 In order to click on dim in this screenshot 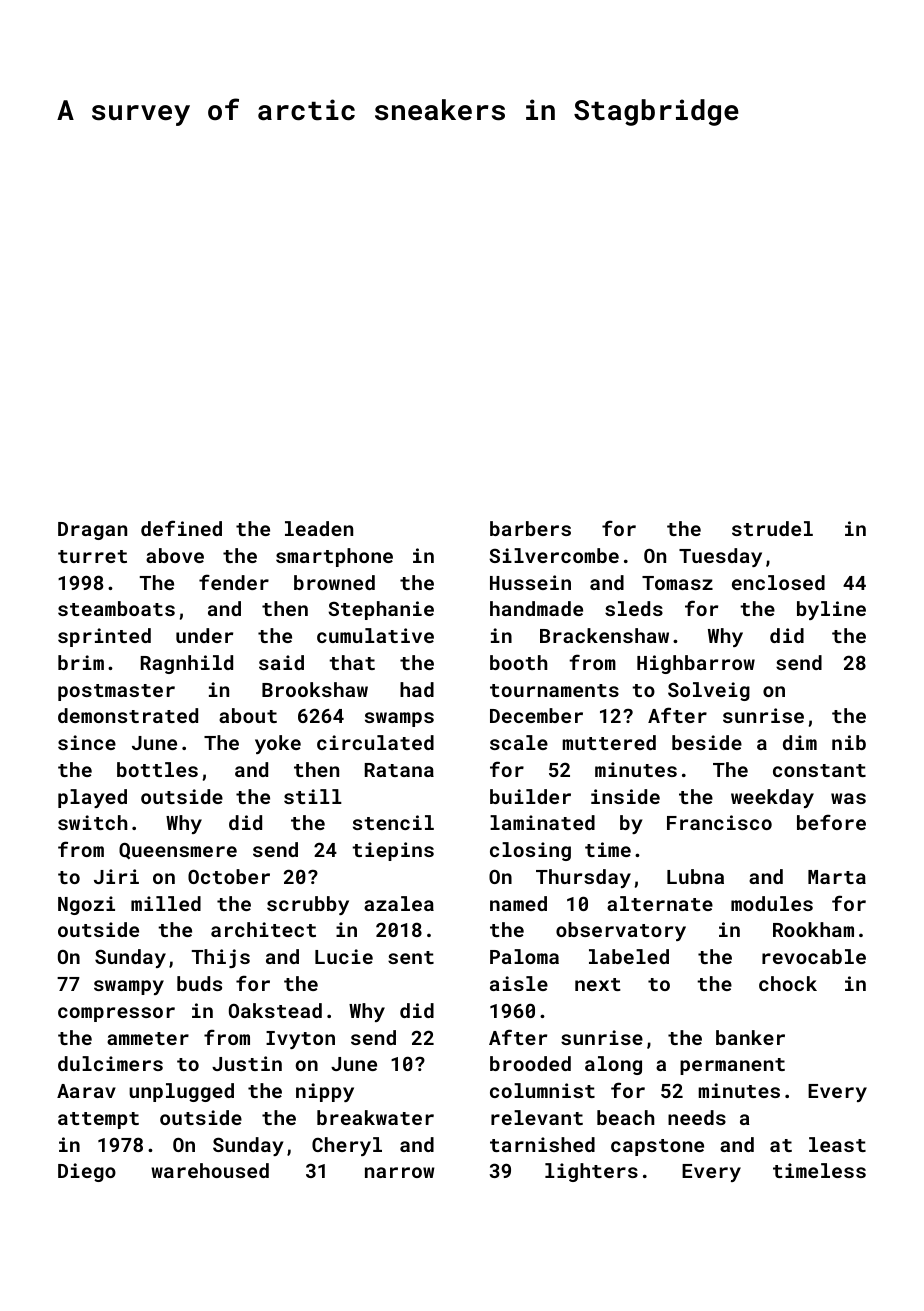, I will do `click(800, 742)`.
